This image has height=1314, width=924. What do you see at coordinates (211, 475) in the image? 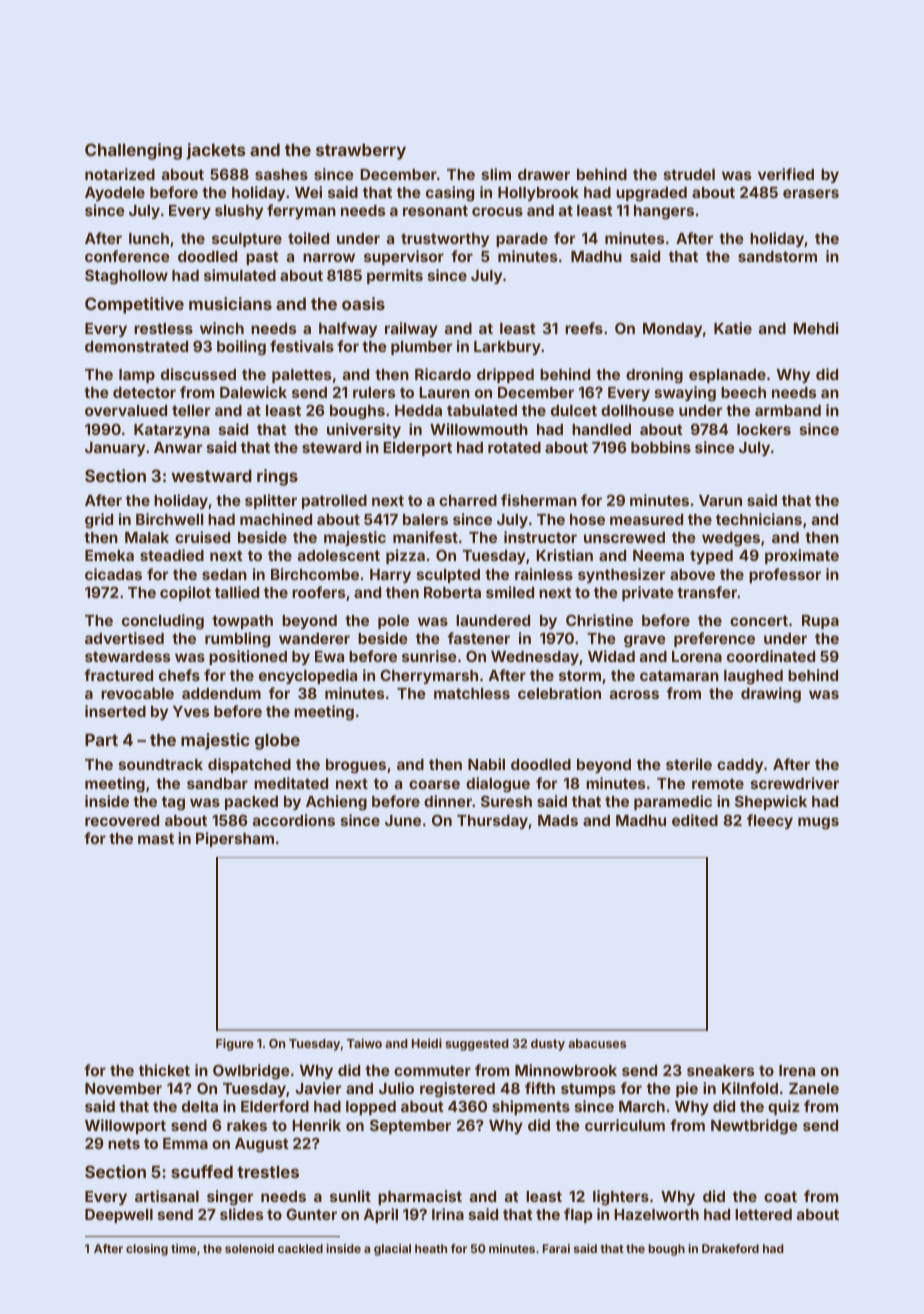
I see `westward` at bounding box center [211, 475].
